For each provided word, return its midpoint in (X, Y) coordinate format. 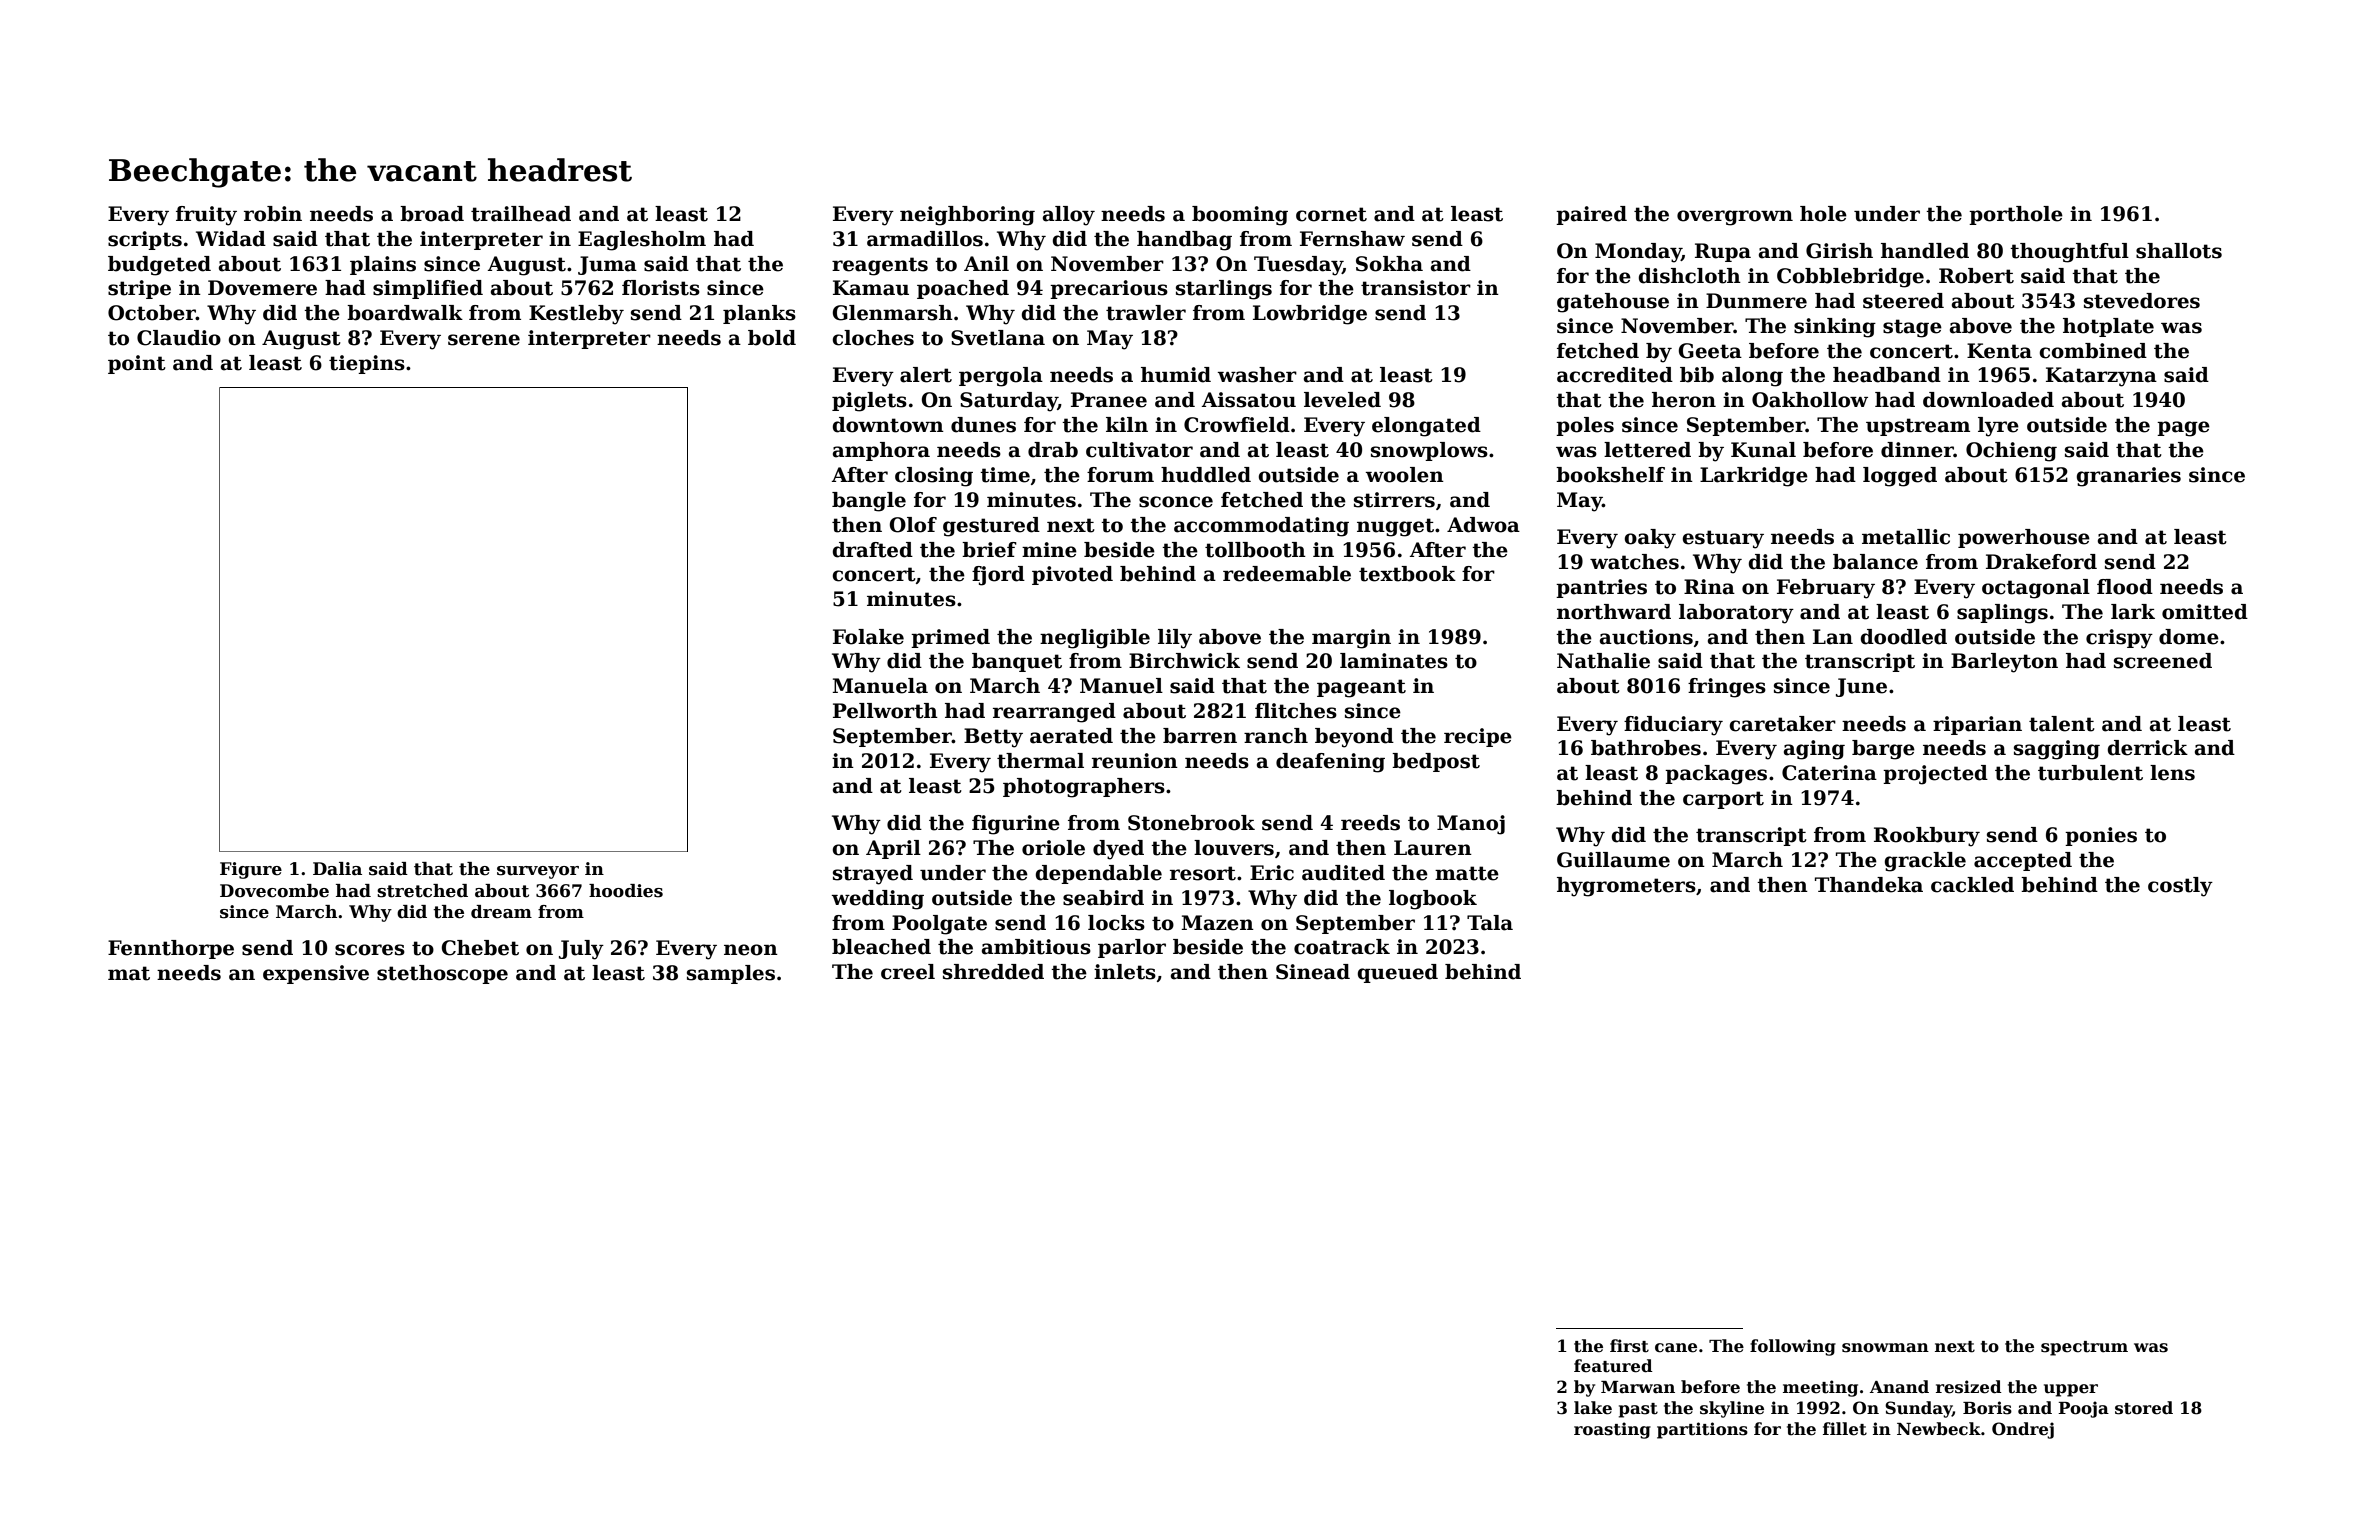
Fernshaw (1352, 239)
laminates (1394, 661)
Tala (1490, 923)
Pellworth (885, 711)
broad (432, 214)
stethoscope (442, 974)
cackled (1972, 885)
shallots (2179, 251)
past (1638, 1410)
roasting (1612, 1430)
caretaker (1782, 724)
